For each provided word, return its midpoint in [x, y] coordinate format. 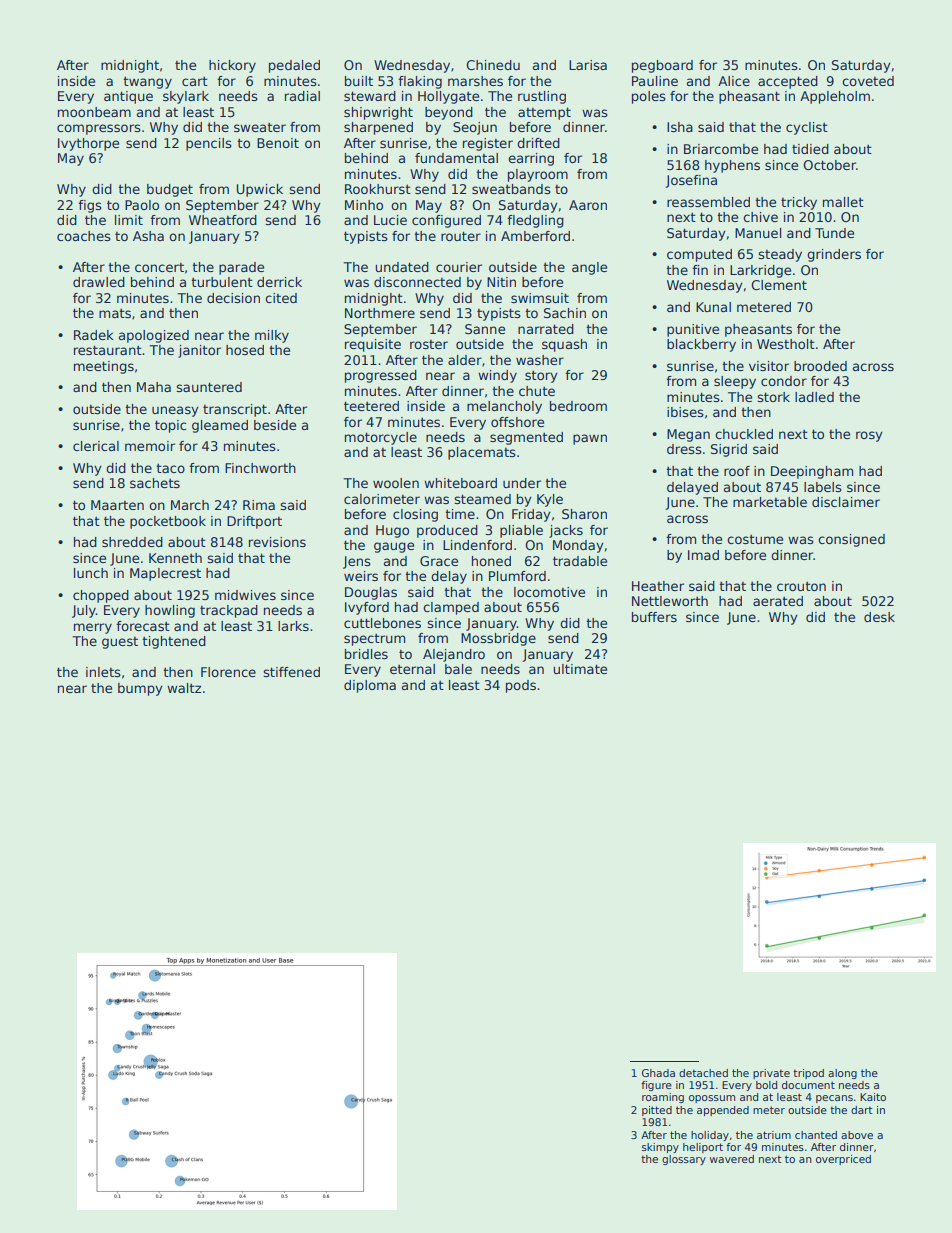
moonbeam [94, 112]
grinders [834, 255]
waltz [184, 688]
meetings [104, 367]
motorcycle [381, 438]
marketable [770, 502]
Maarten [117, 505]
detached [703, 1073]
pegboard [662, 66]
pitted [657, 1111]
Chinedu [493, 65]
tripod [808, 1074]
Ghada [658, 1073]
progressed [381, 376]
